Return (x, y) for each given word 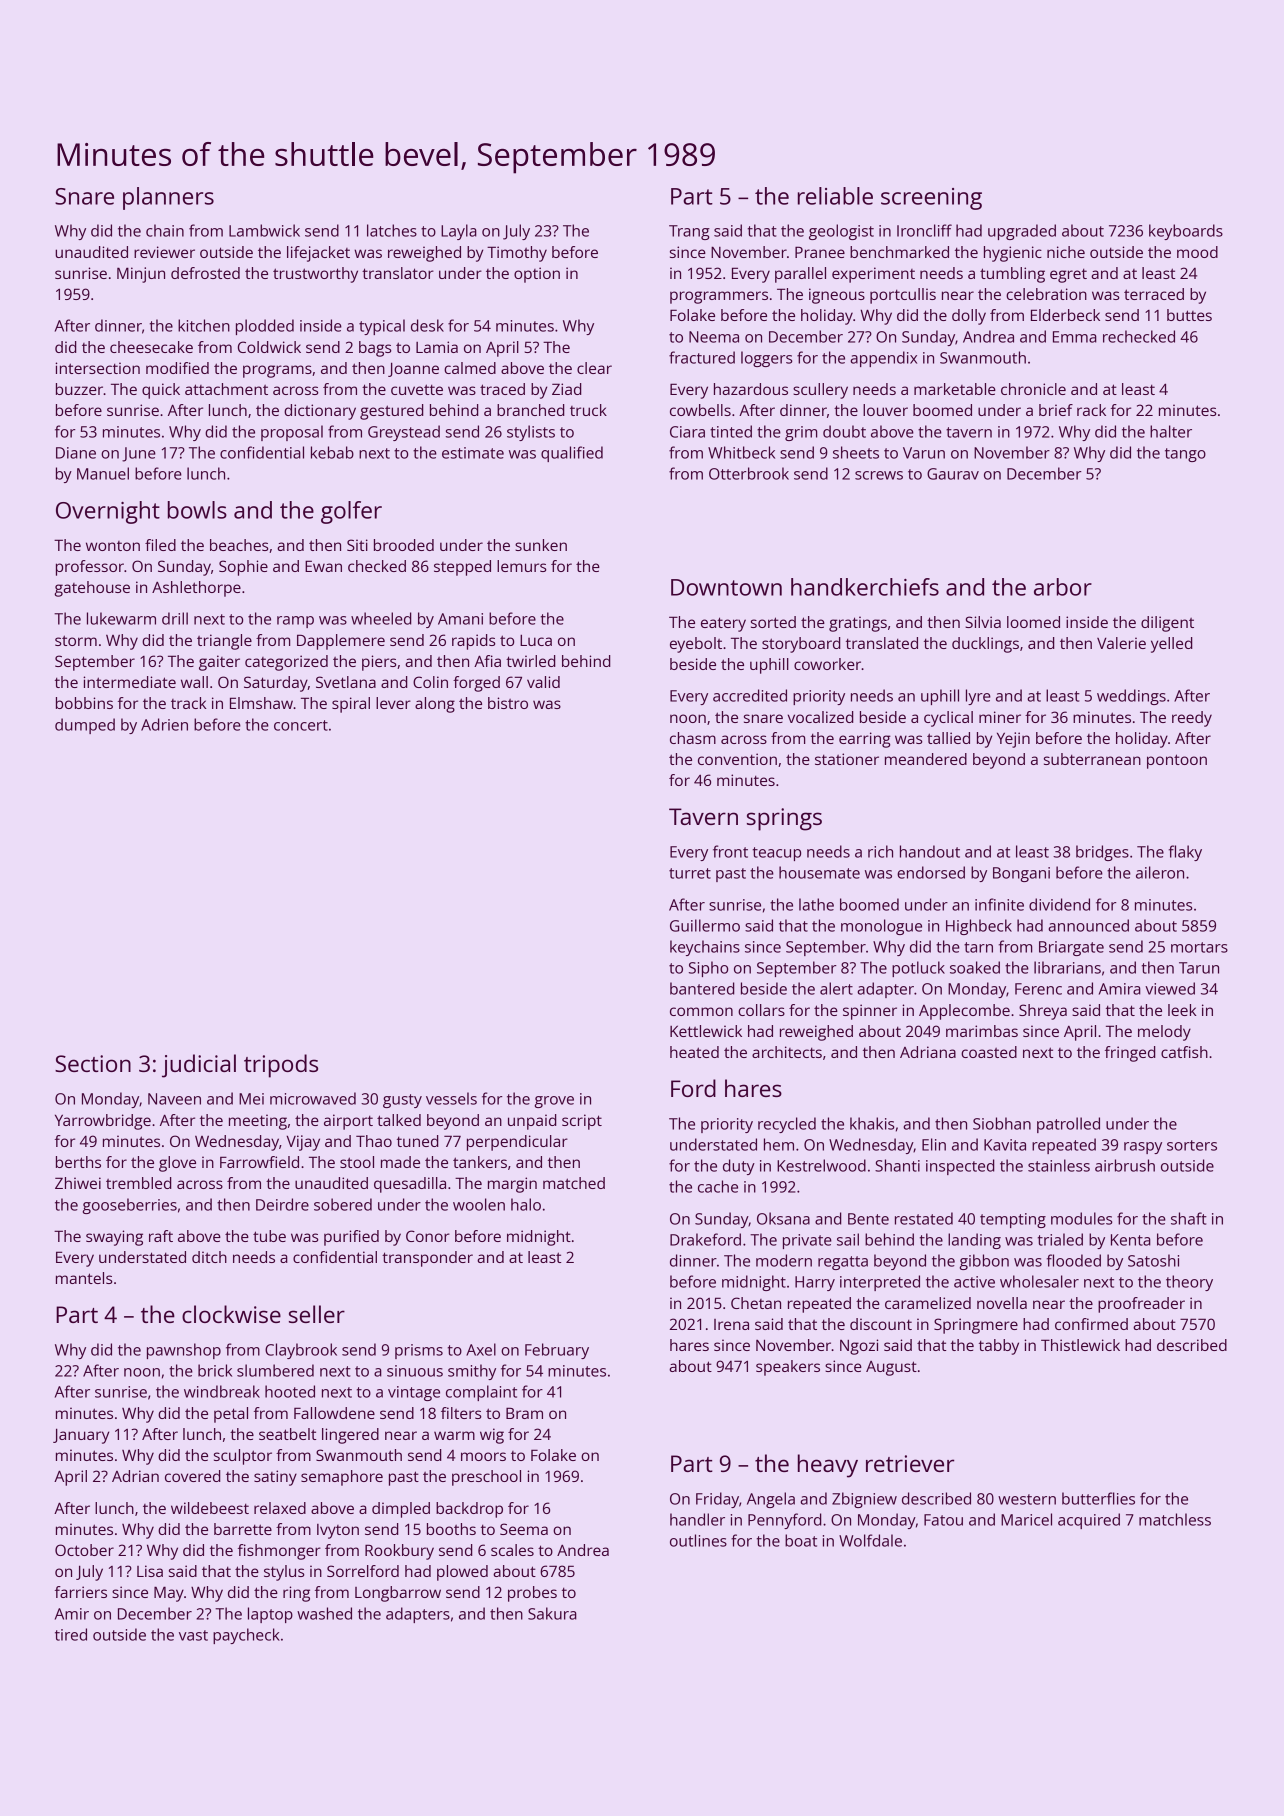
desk (427, 325)
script (582, 1122)
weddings (1131, 697)
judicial (199, 1066)
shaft (1189, 1218)
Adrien (164, 724)
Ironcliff (924, 230)
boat (801, 1540)
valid (543, 682)
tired (71, 1634)
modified (177, 368)
